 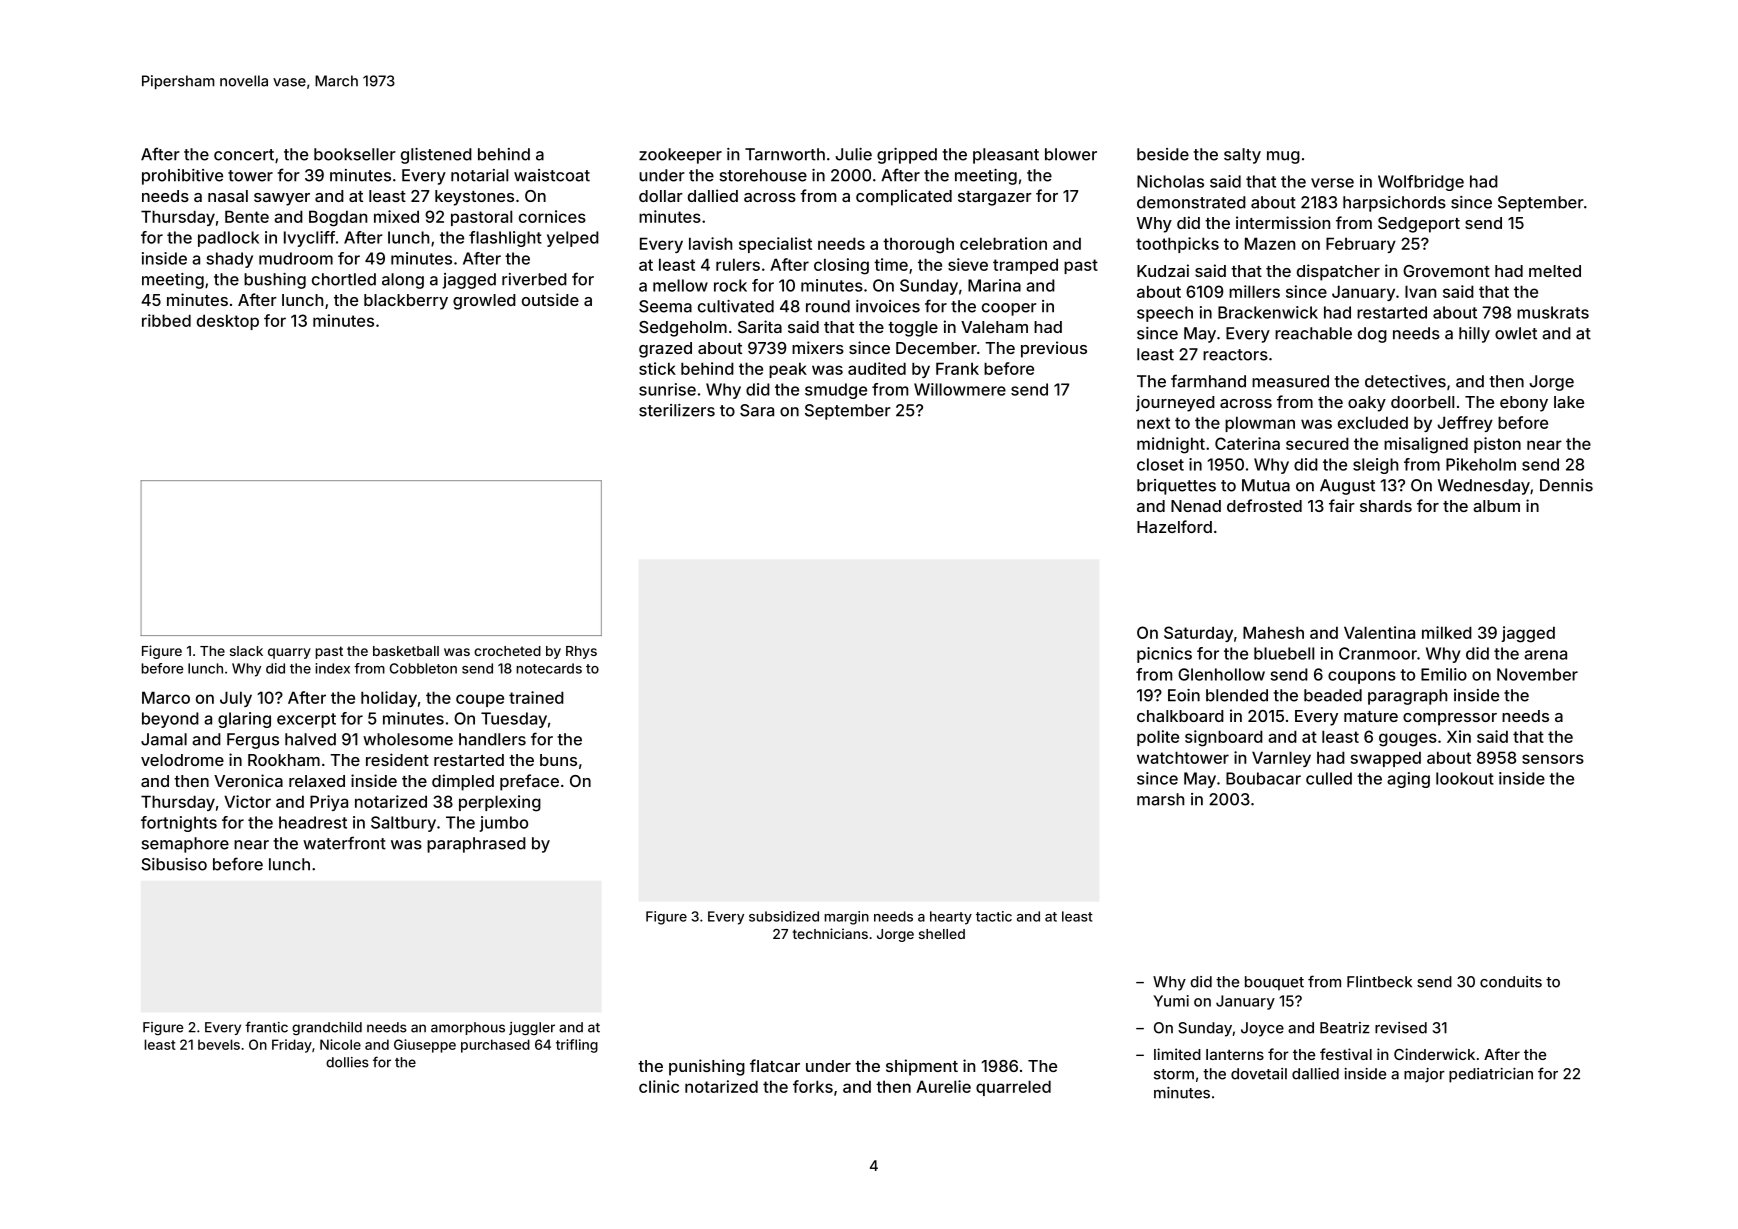 I want to click on journeyed, so click(x=1175, y=403).
